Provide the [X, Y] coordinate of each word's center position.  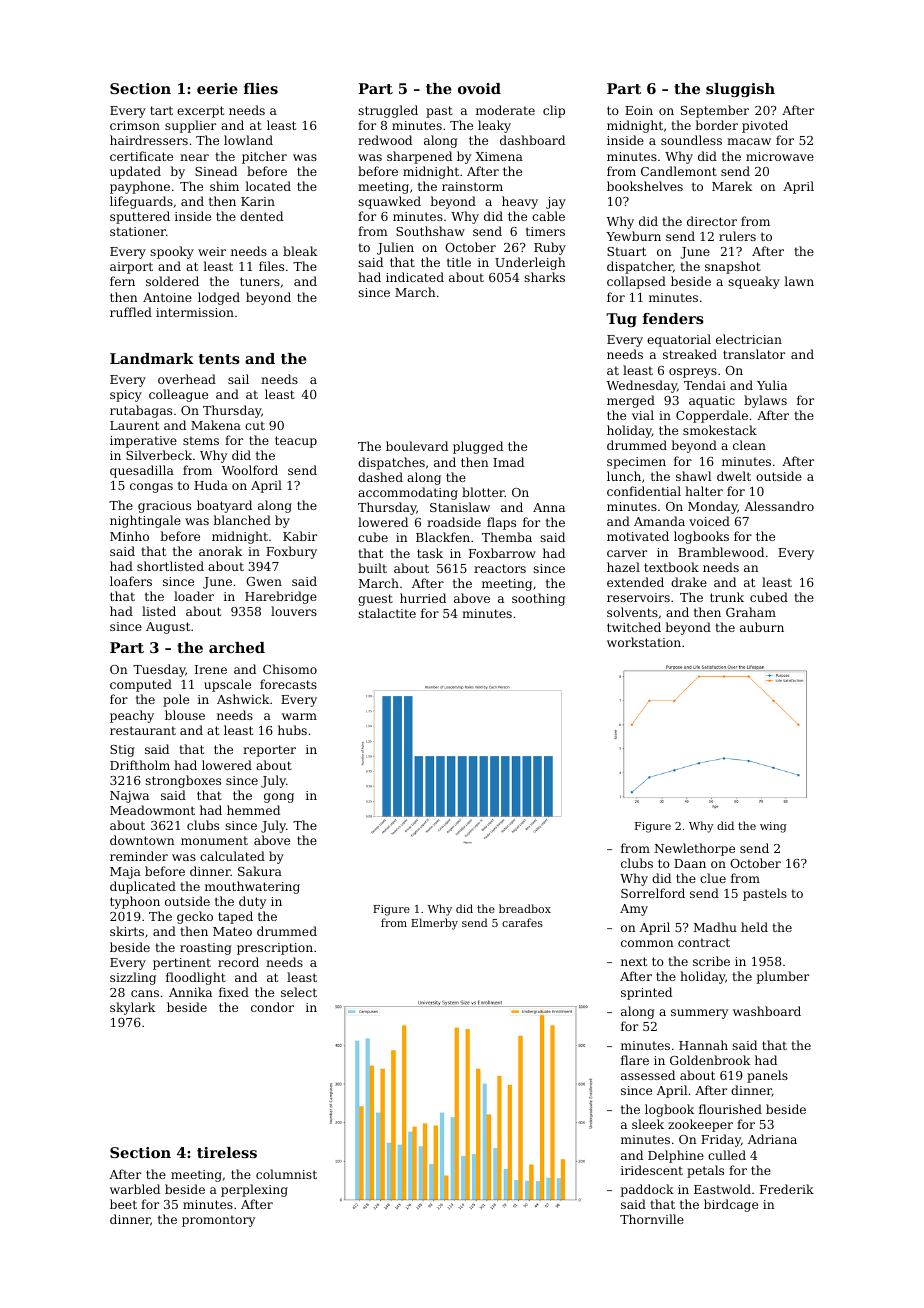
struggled [388, 111]
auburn [762, 627]
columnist [286, 1174]
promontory [218, 1221]
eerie [217, 88]
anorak [220, 551]
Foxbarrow [502, 553]
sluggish [740, 90]
